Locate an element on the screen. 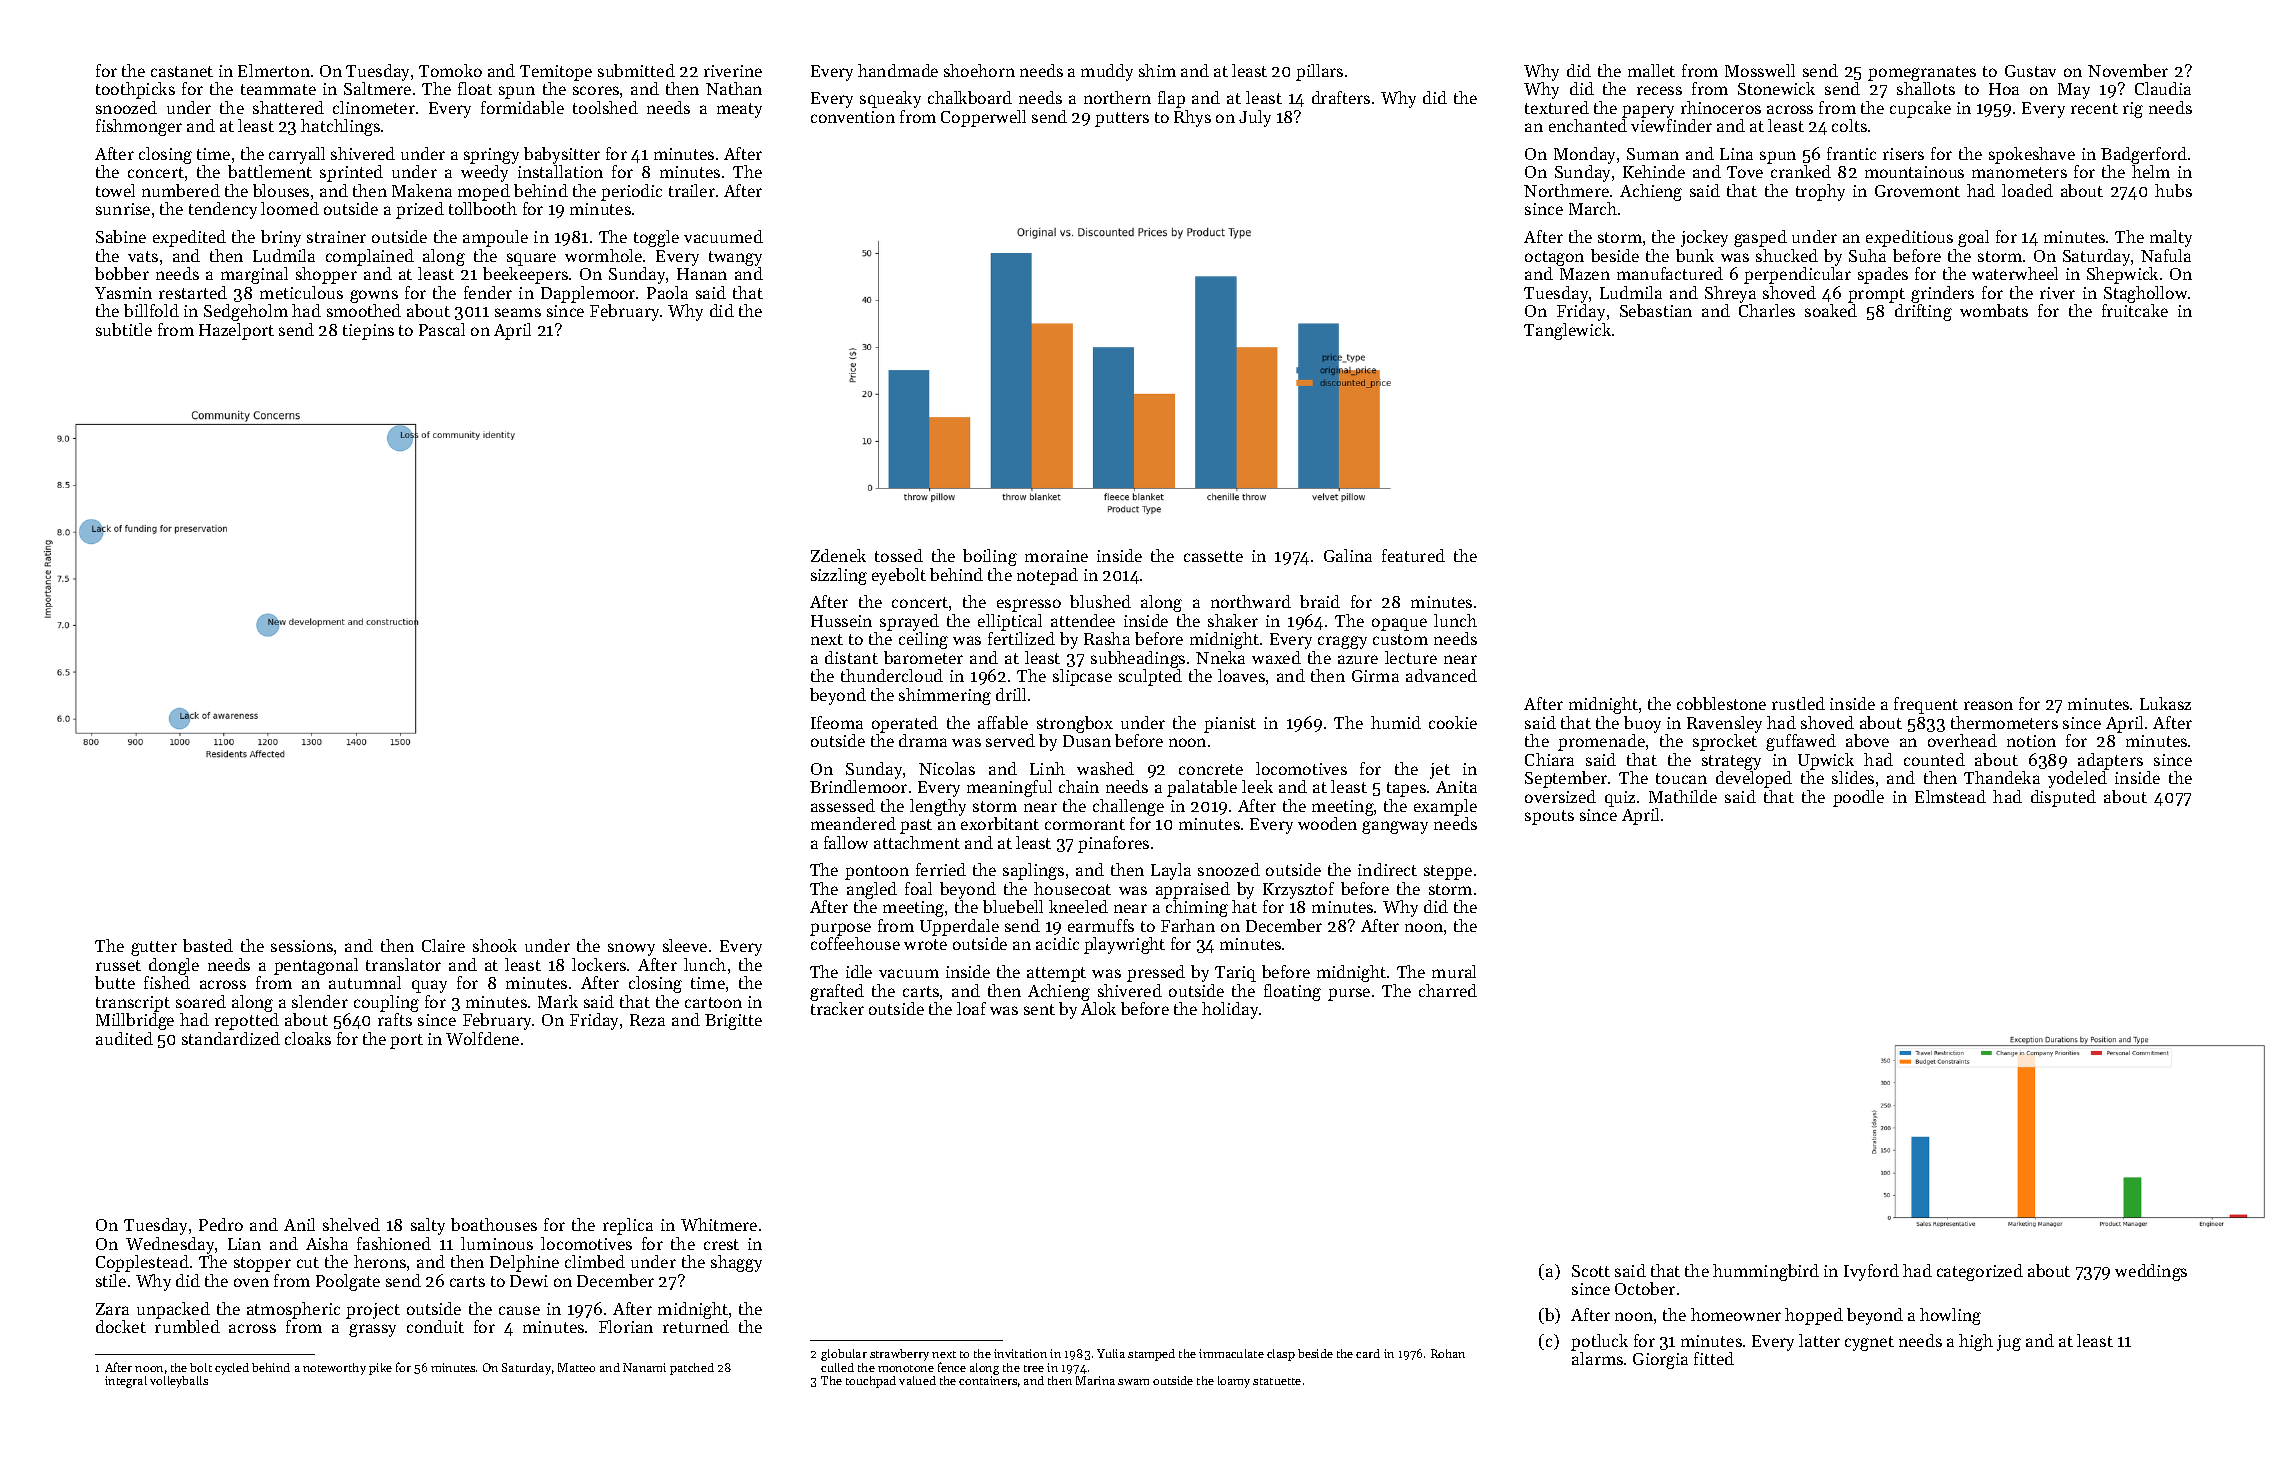 The height and width of the screenshot is (1480, 2288). Nafula is located at coordinates (2166, 255).
